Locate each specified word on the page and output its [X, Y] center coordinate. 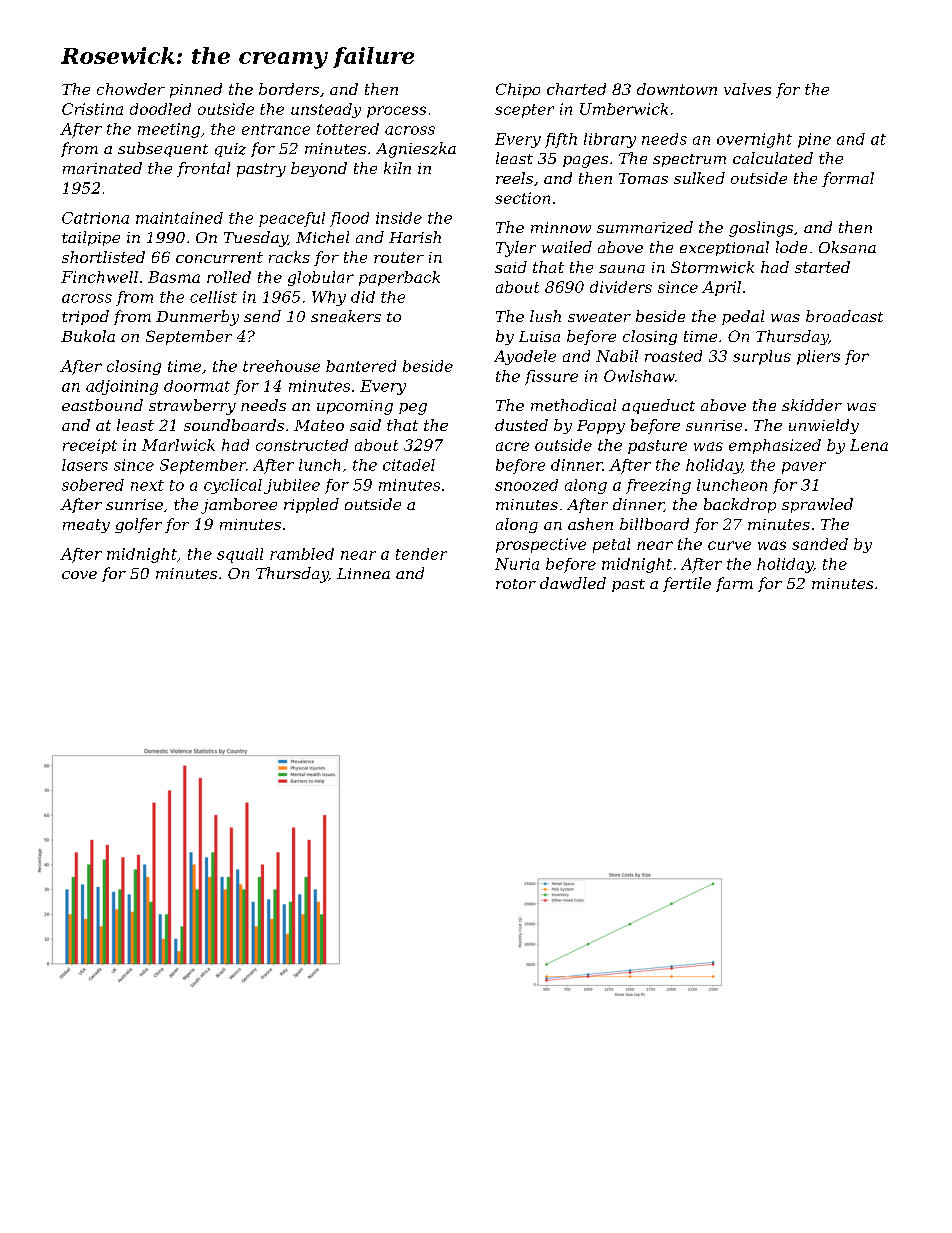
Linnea [363, 573]
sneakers [346, 316]
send [262, 316]
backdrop [740, 505]
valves [747, 89]
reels [514, 178]
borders [289, 89]
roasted [673, 356]
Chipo [518, 90]
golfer [138, 525]
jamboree [239, 506]
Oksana [847, 247]
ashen [590, 524]
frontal [203, 169]
